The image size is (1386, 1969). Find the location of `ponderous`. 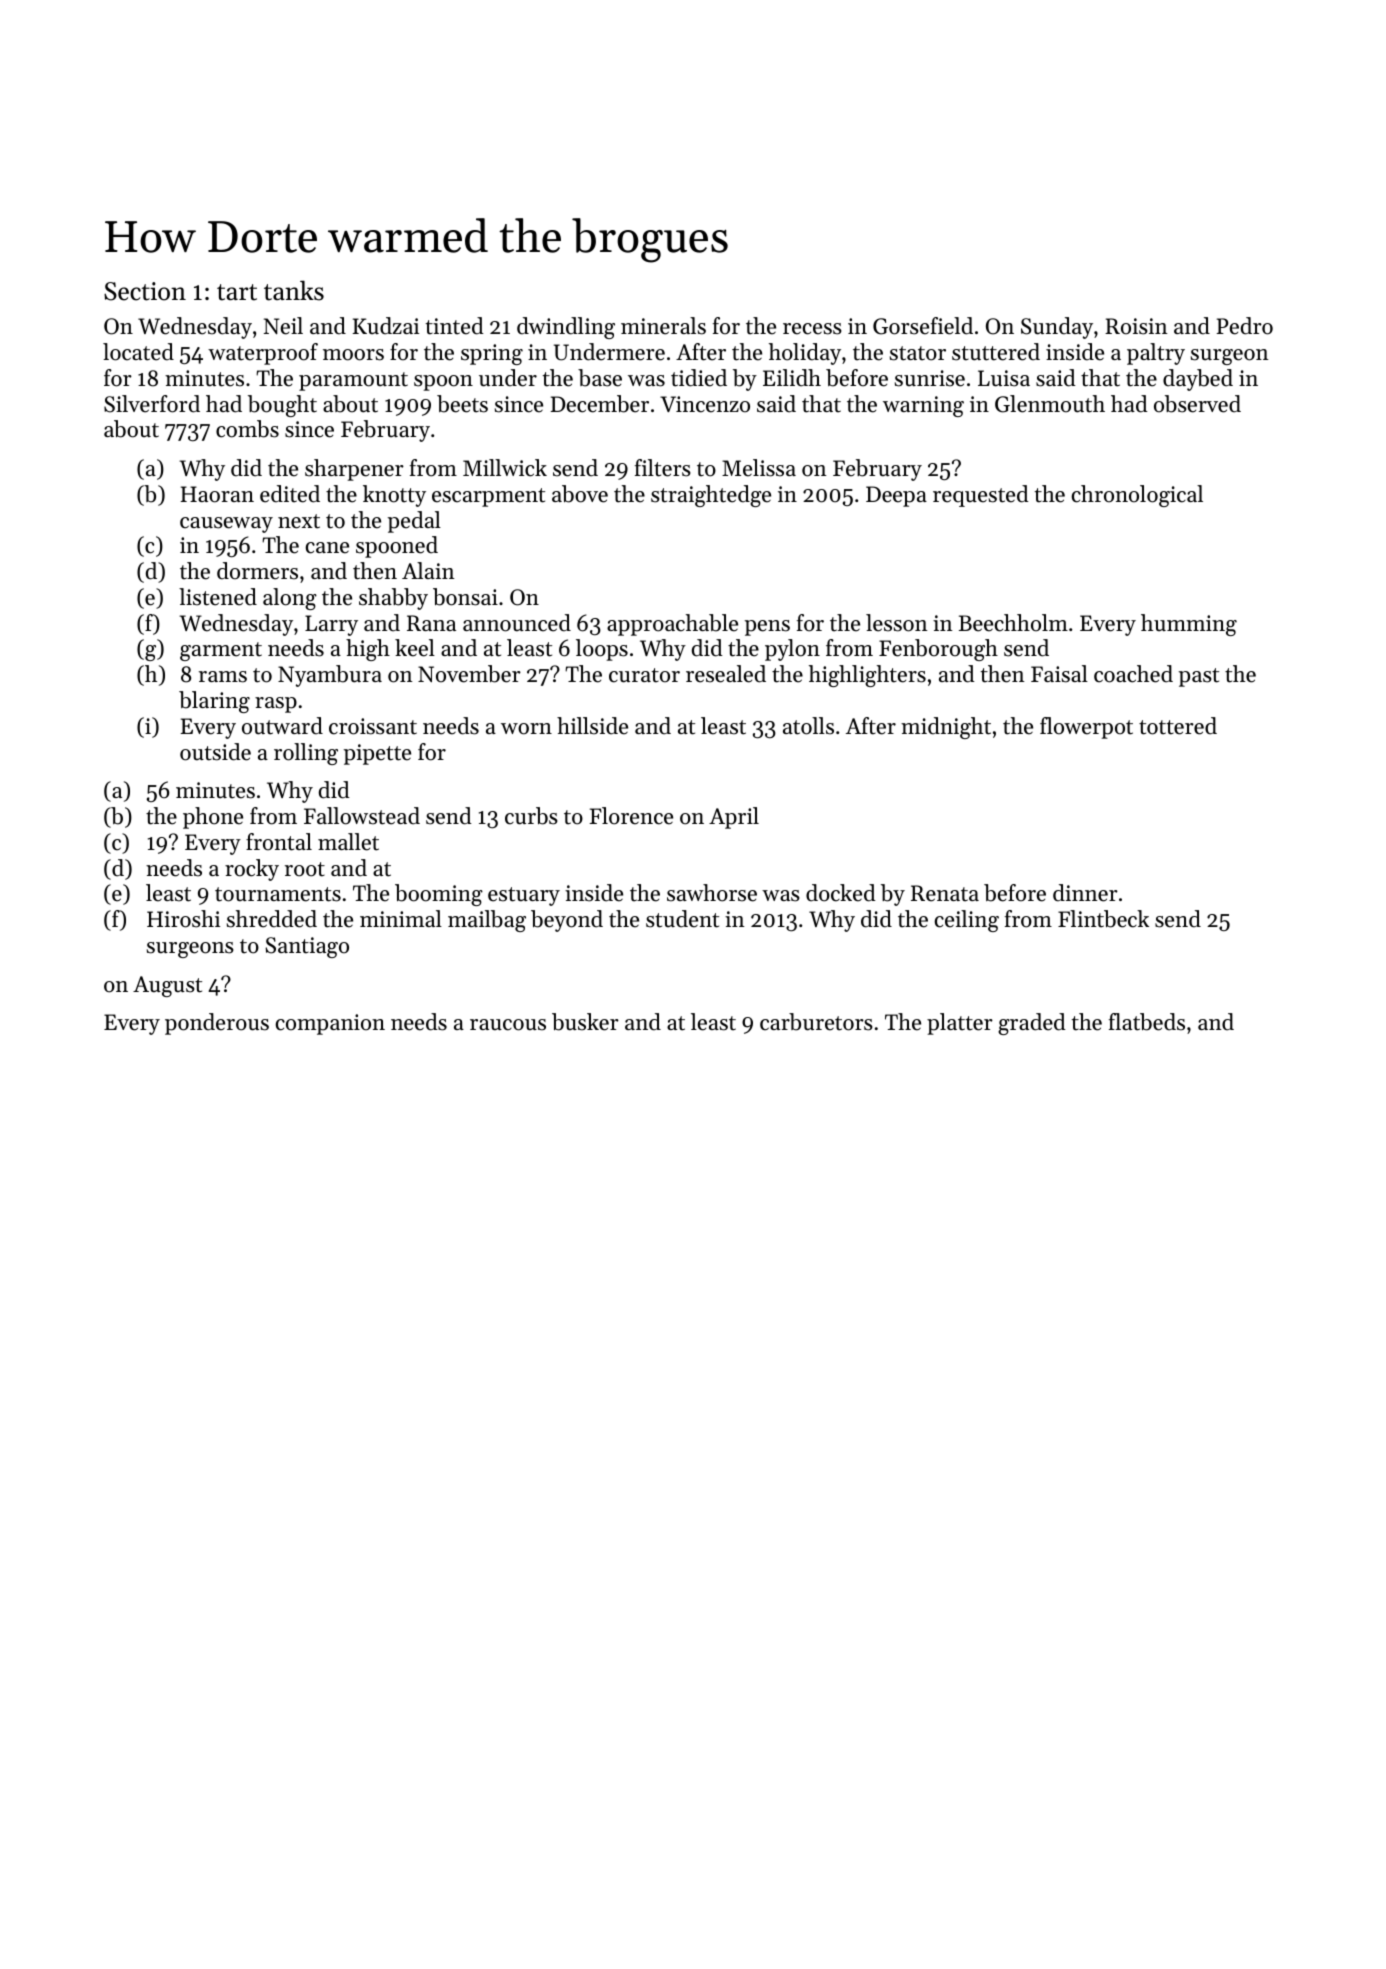

ponderous is located at coordinates (217, 1024).
